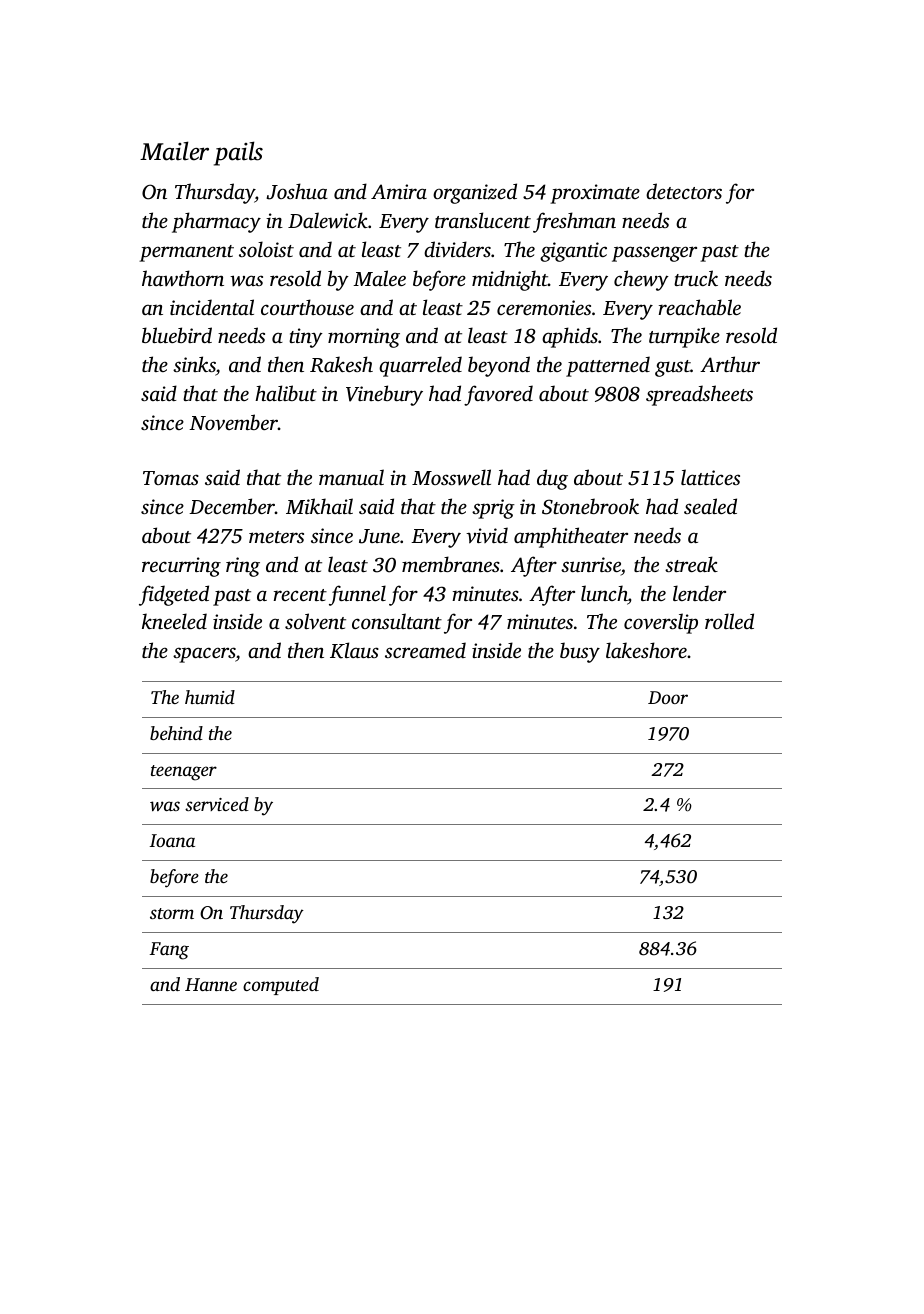 Image resolution: width=924 pixels, height=1314 pixels. Describe the element at coordinates (238, 153) in the document. I see `pails` at that location.
